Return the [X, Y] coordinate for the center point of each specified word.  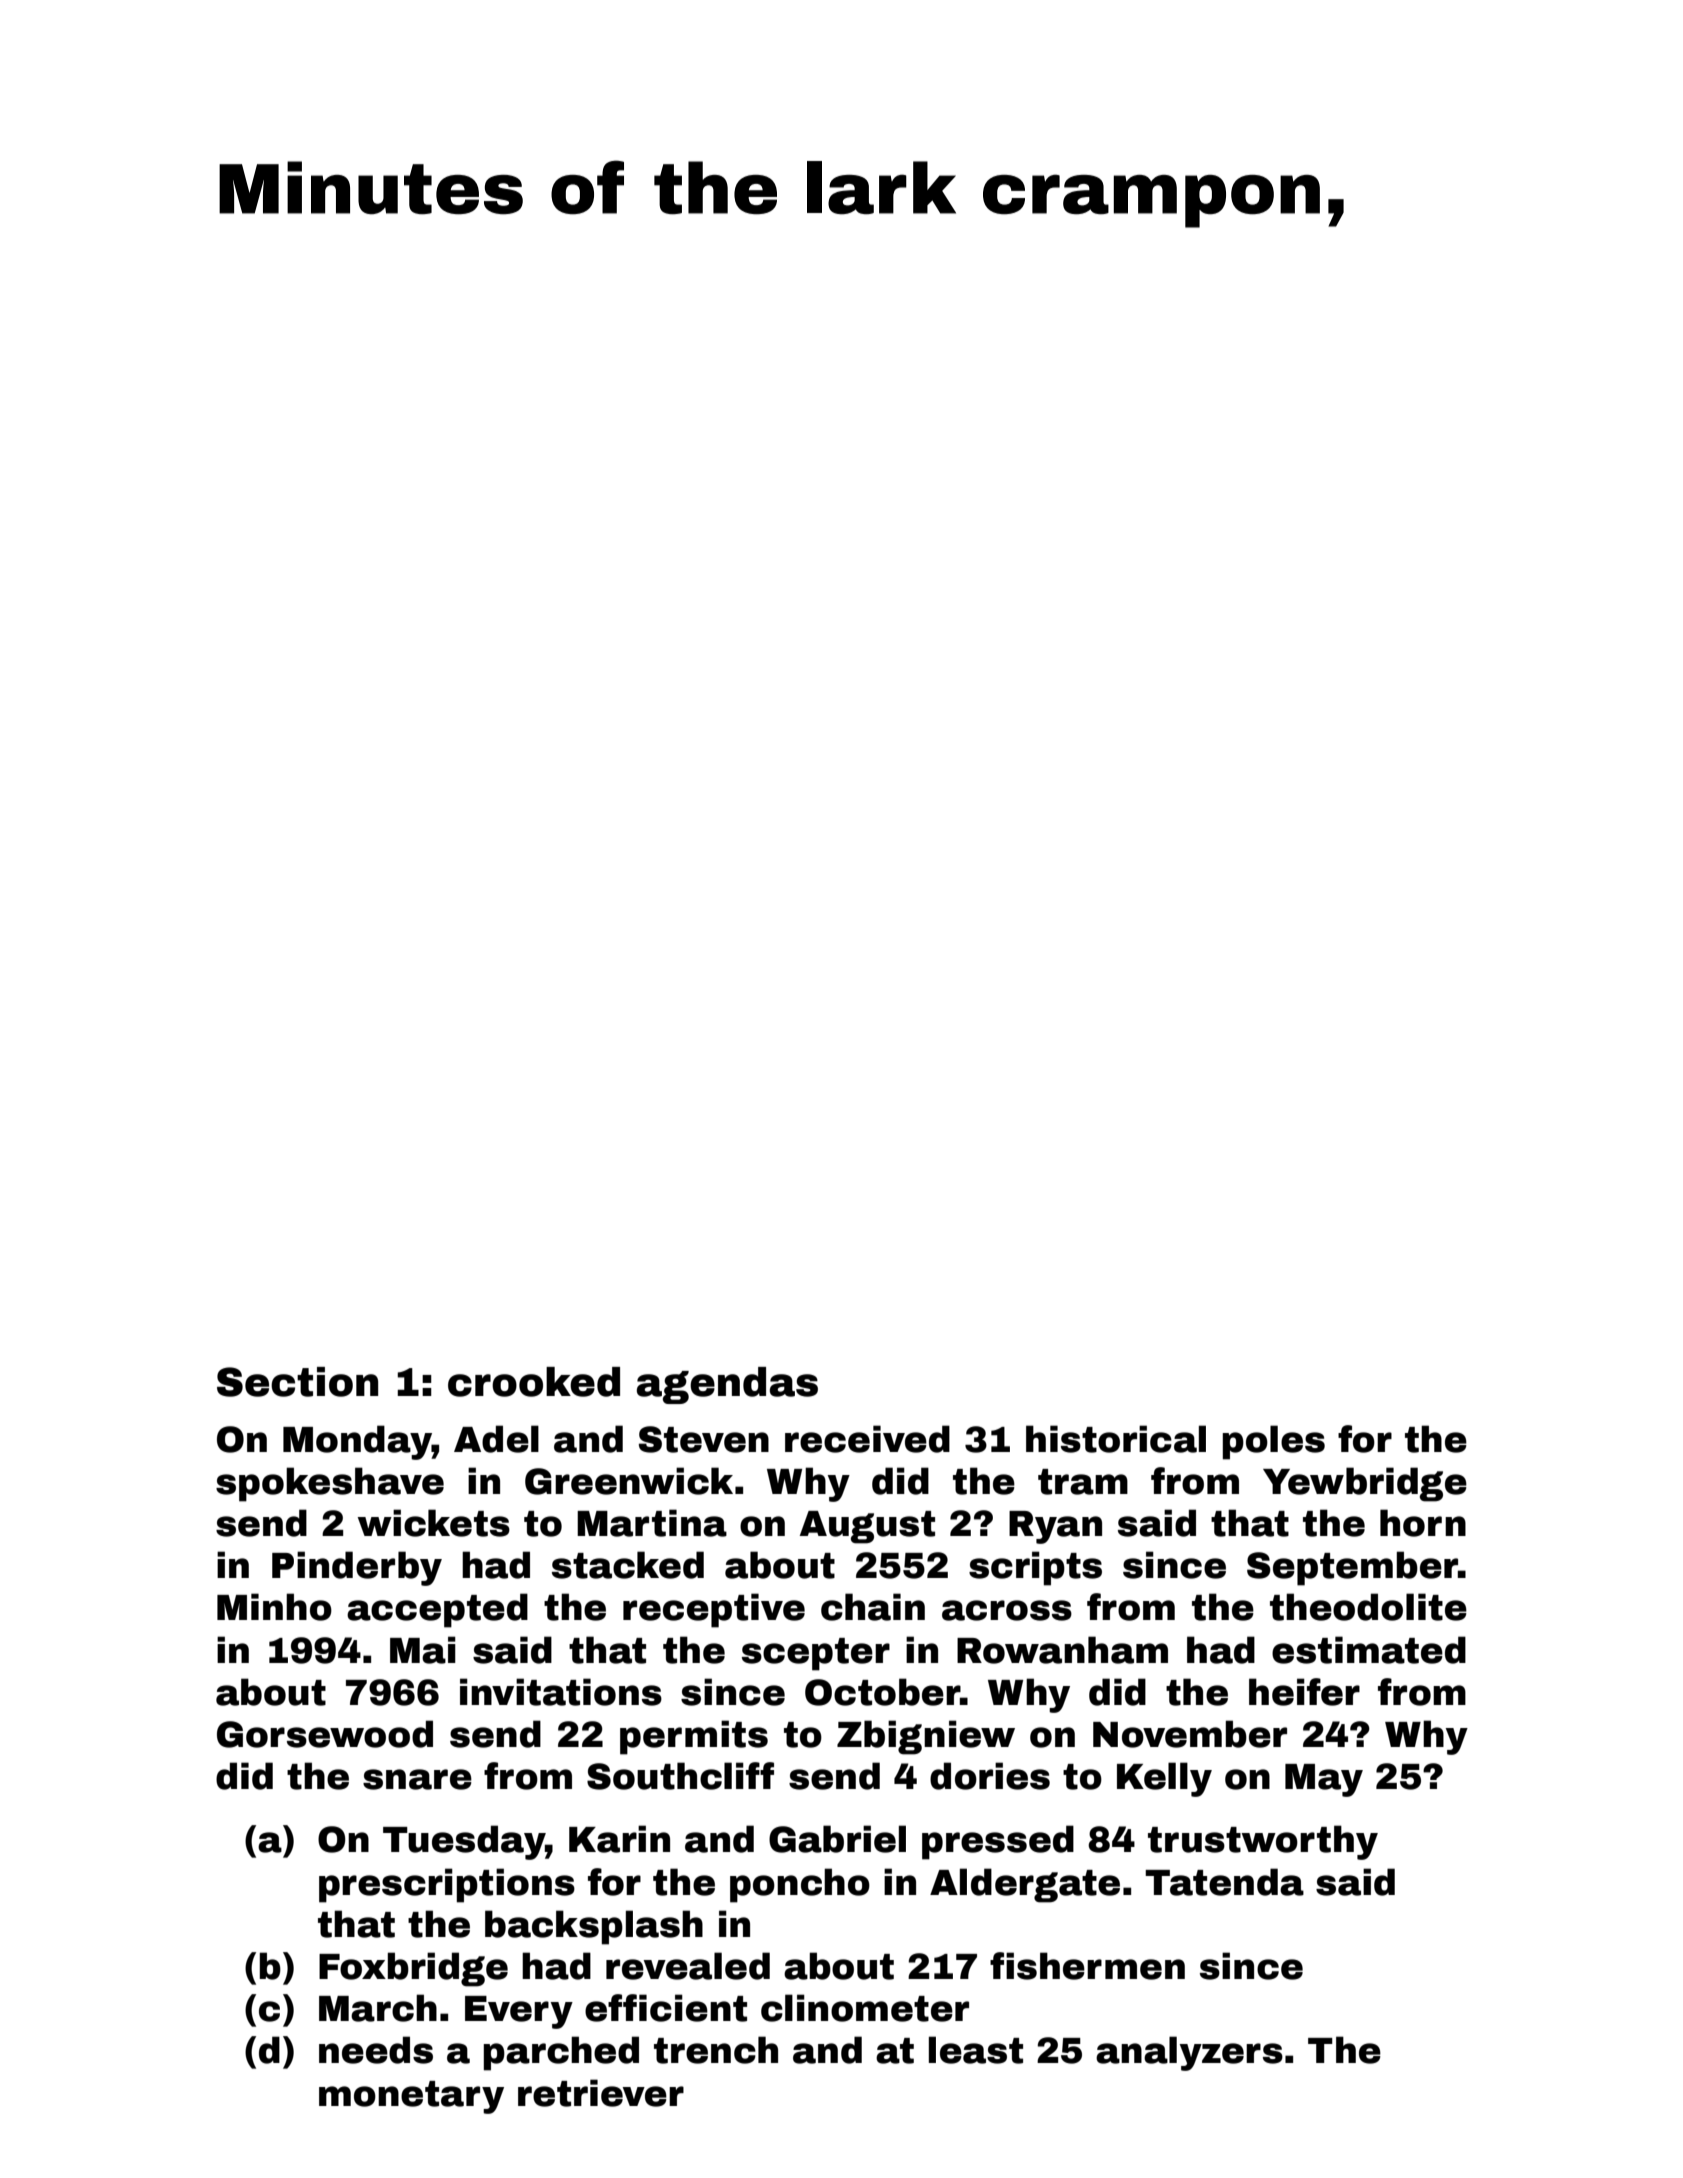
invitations [561, 1692]
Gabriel [837, 1839]
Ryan [1055, 1527]
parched [561, 2053]
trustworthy [1263, 1842]
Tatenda [1224, 1882]
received [867, 1439]
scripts [1035, 1568]
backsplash [594, 1927]
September [1352, 1568]
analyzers [1189, 2053]
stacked [628, 1565]
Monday [357, 1442]
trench [716, 2050]
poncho [800, 1885]
